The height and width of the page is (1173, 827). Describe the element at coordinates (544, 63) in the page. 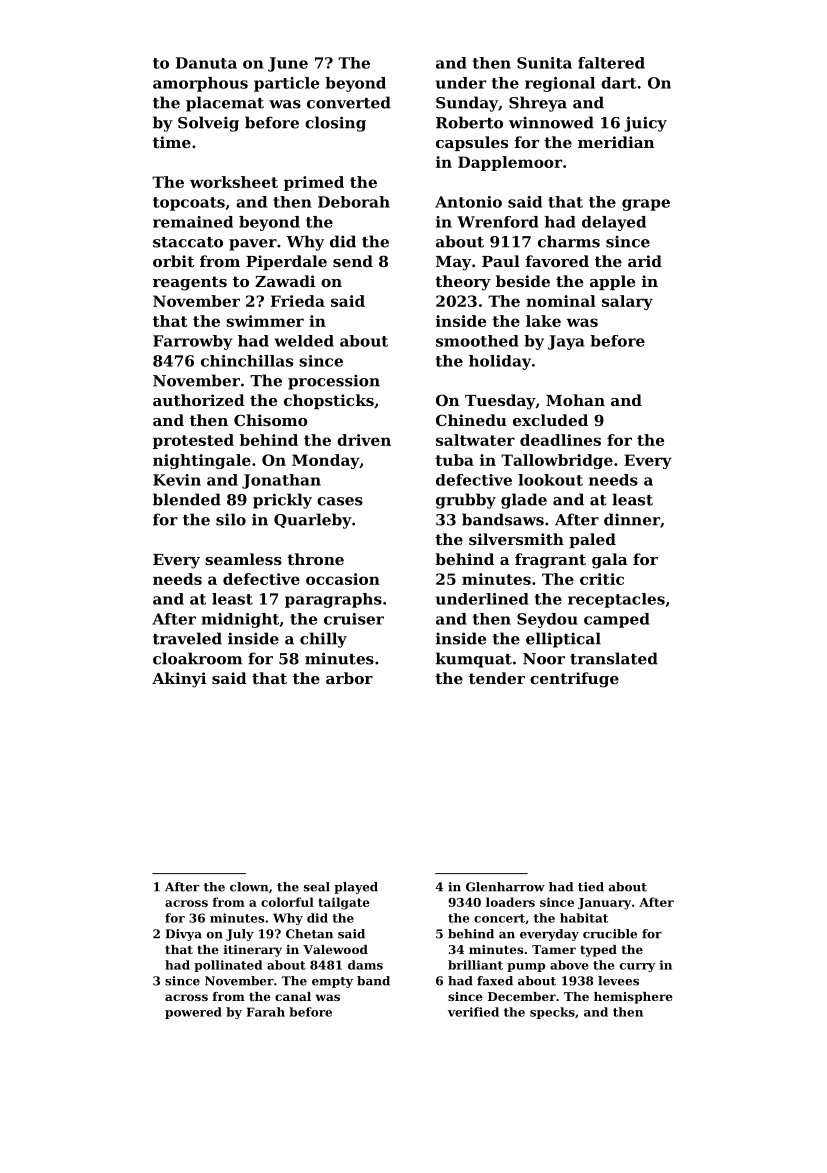

I see `Sunita` at that location.
